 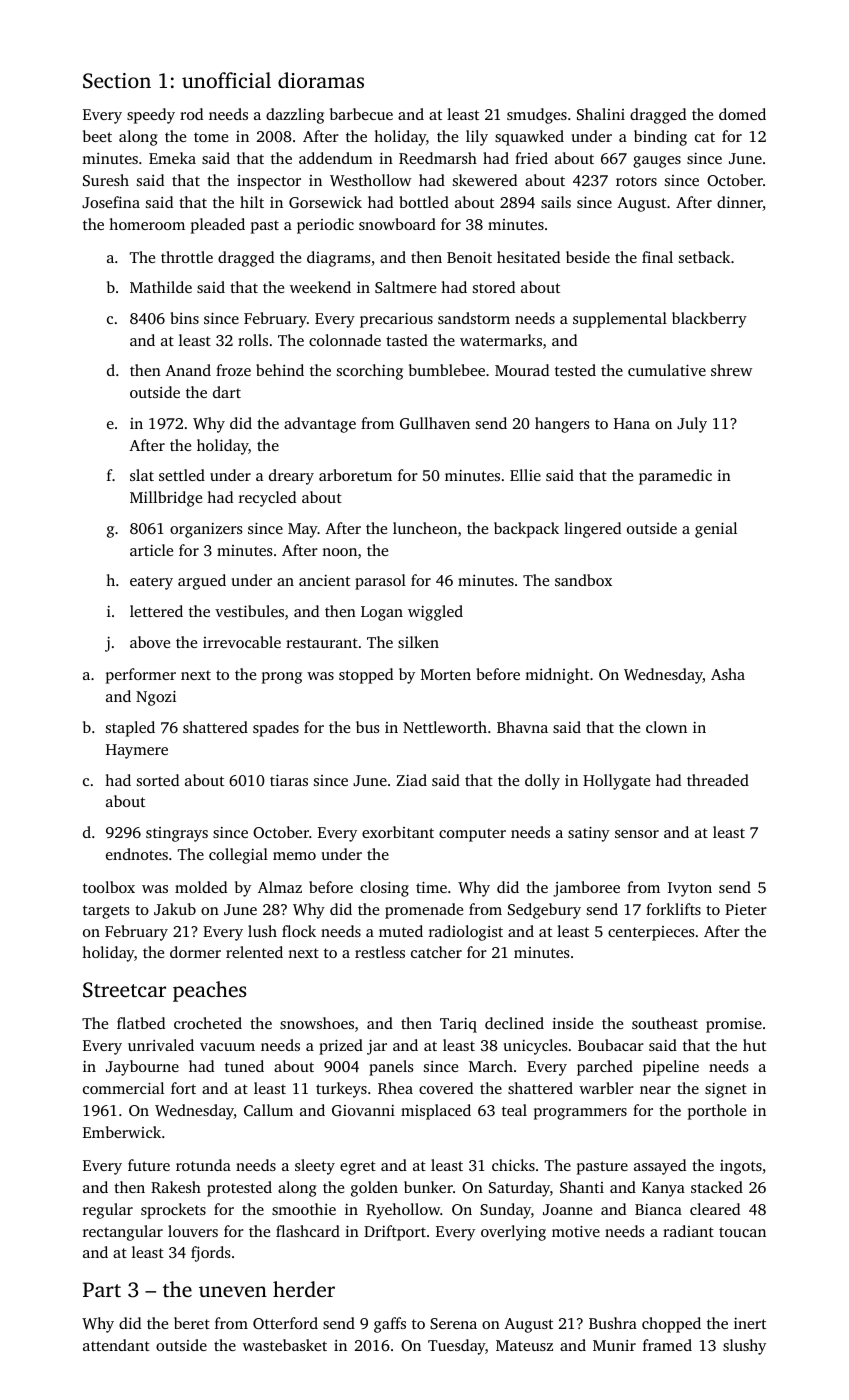 What do you see at coordinates (130, 729) in the screenshot?
I see `stapled` at bounding box center [130, 729].
